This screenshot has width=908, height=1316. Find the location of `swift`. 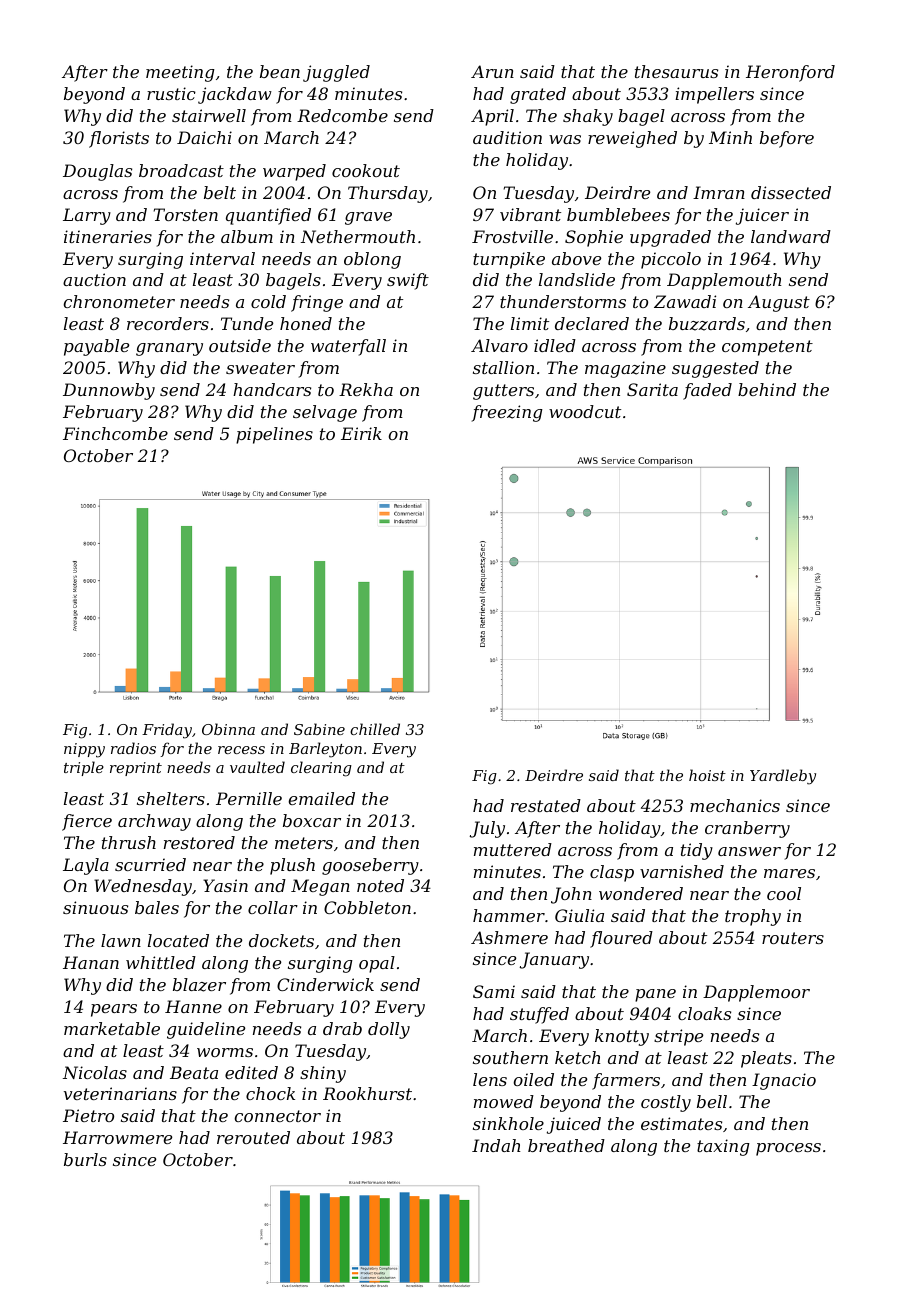

swift is located at coordinates (408, 281).
